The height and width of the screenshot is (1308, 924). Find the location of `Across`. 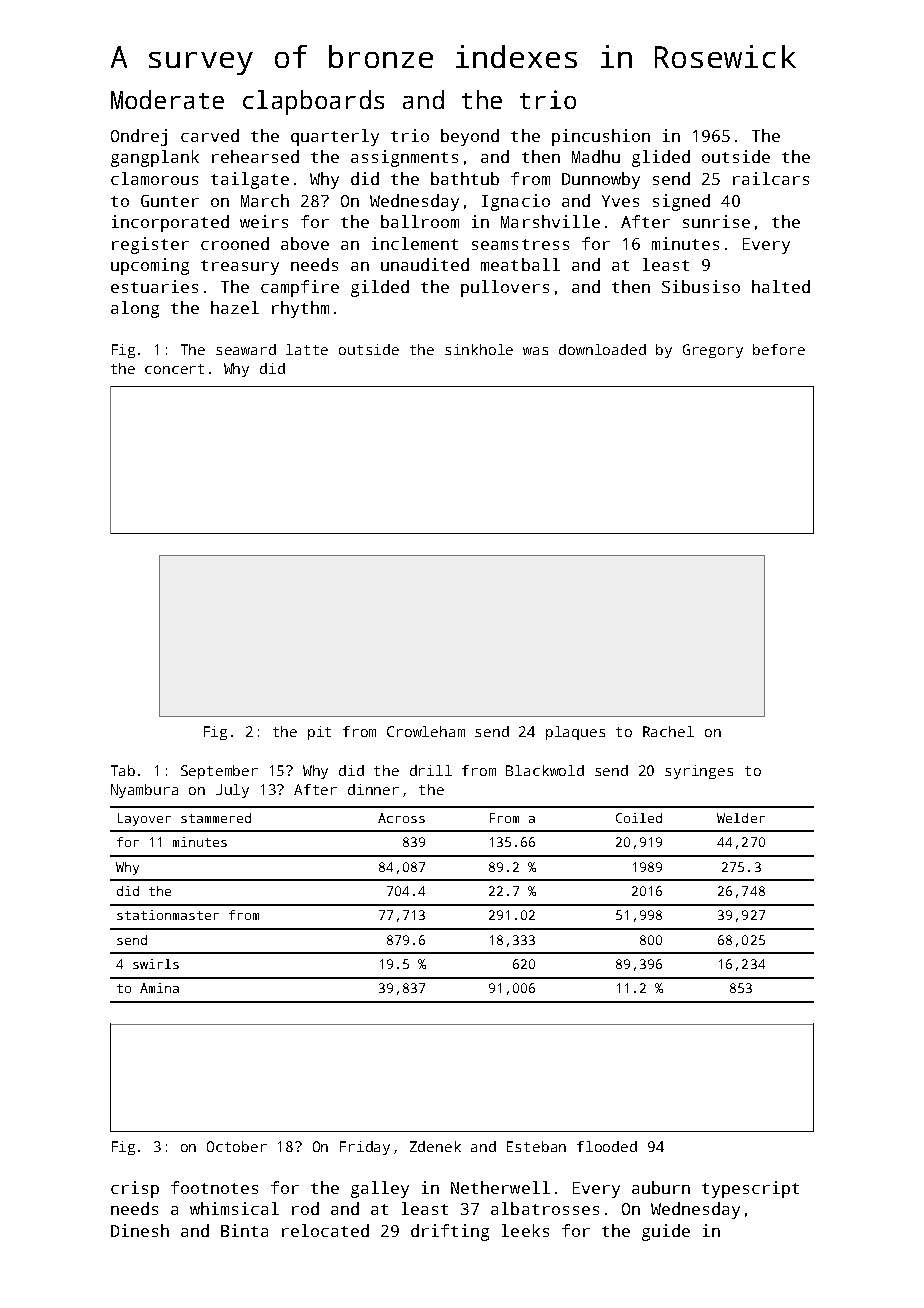

Across is located at coordinates (401, 818).
